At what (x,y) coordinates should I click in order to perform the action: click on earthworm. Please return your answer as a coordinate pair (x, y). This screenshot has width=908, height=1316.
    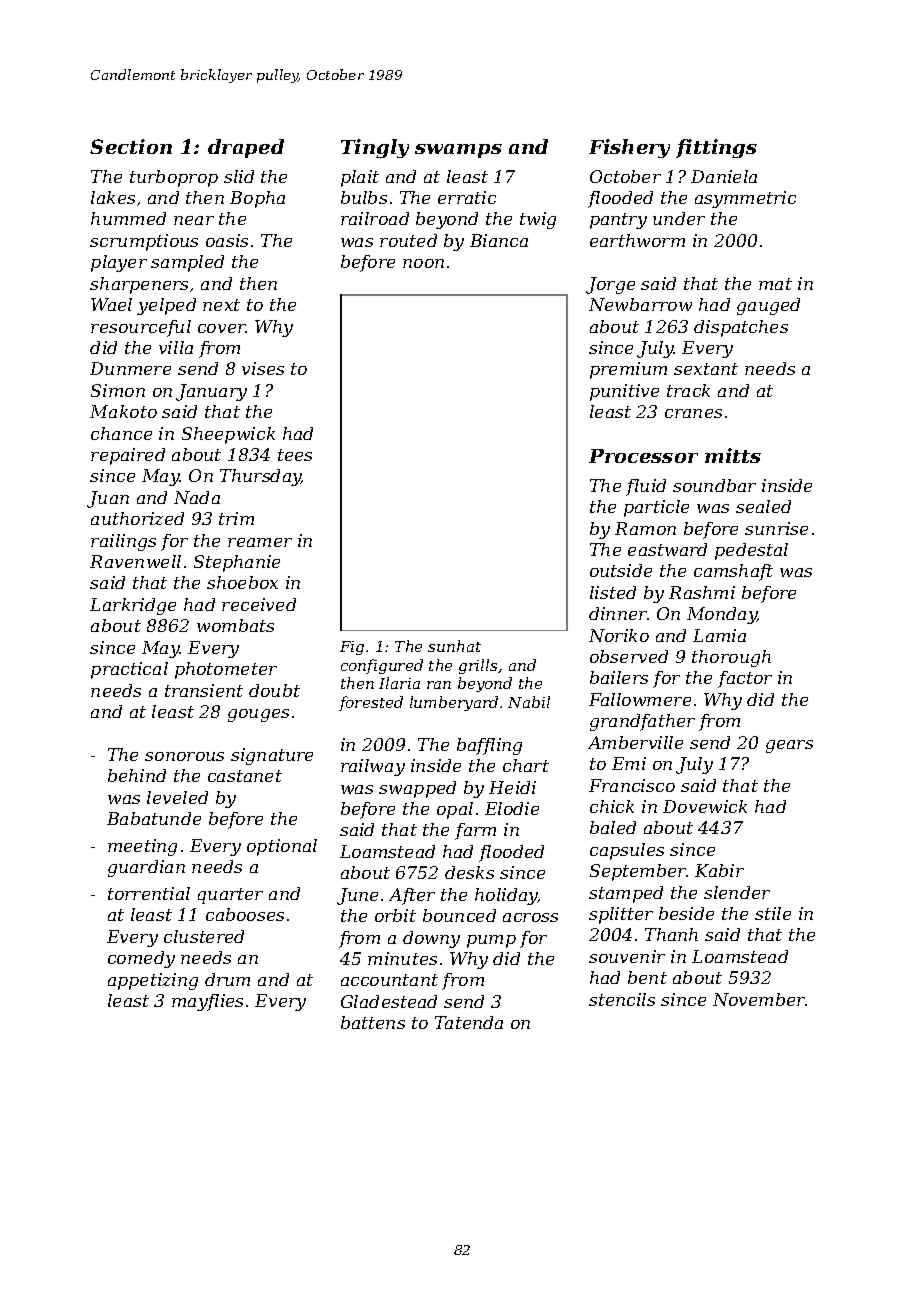
    Looking at the image, I should click on (637, 240).
